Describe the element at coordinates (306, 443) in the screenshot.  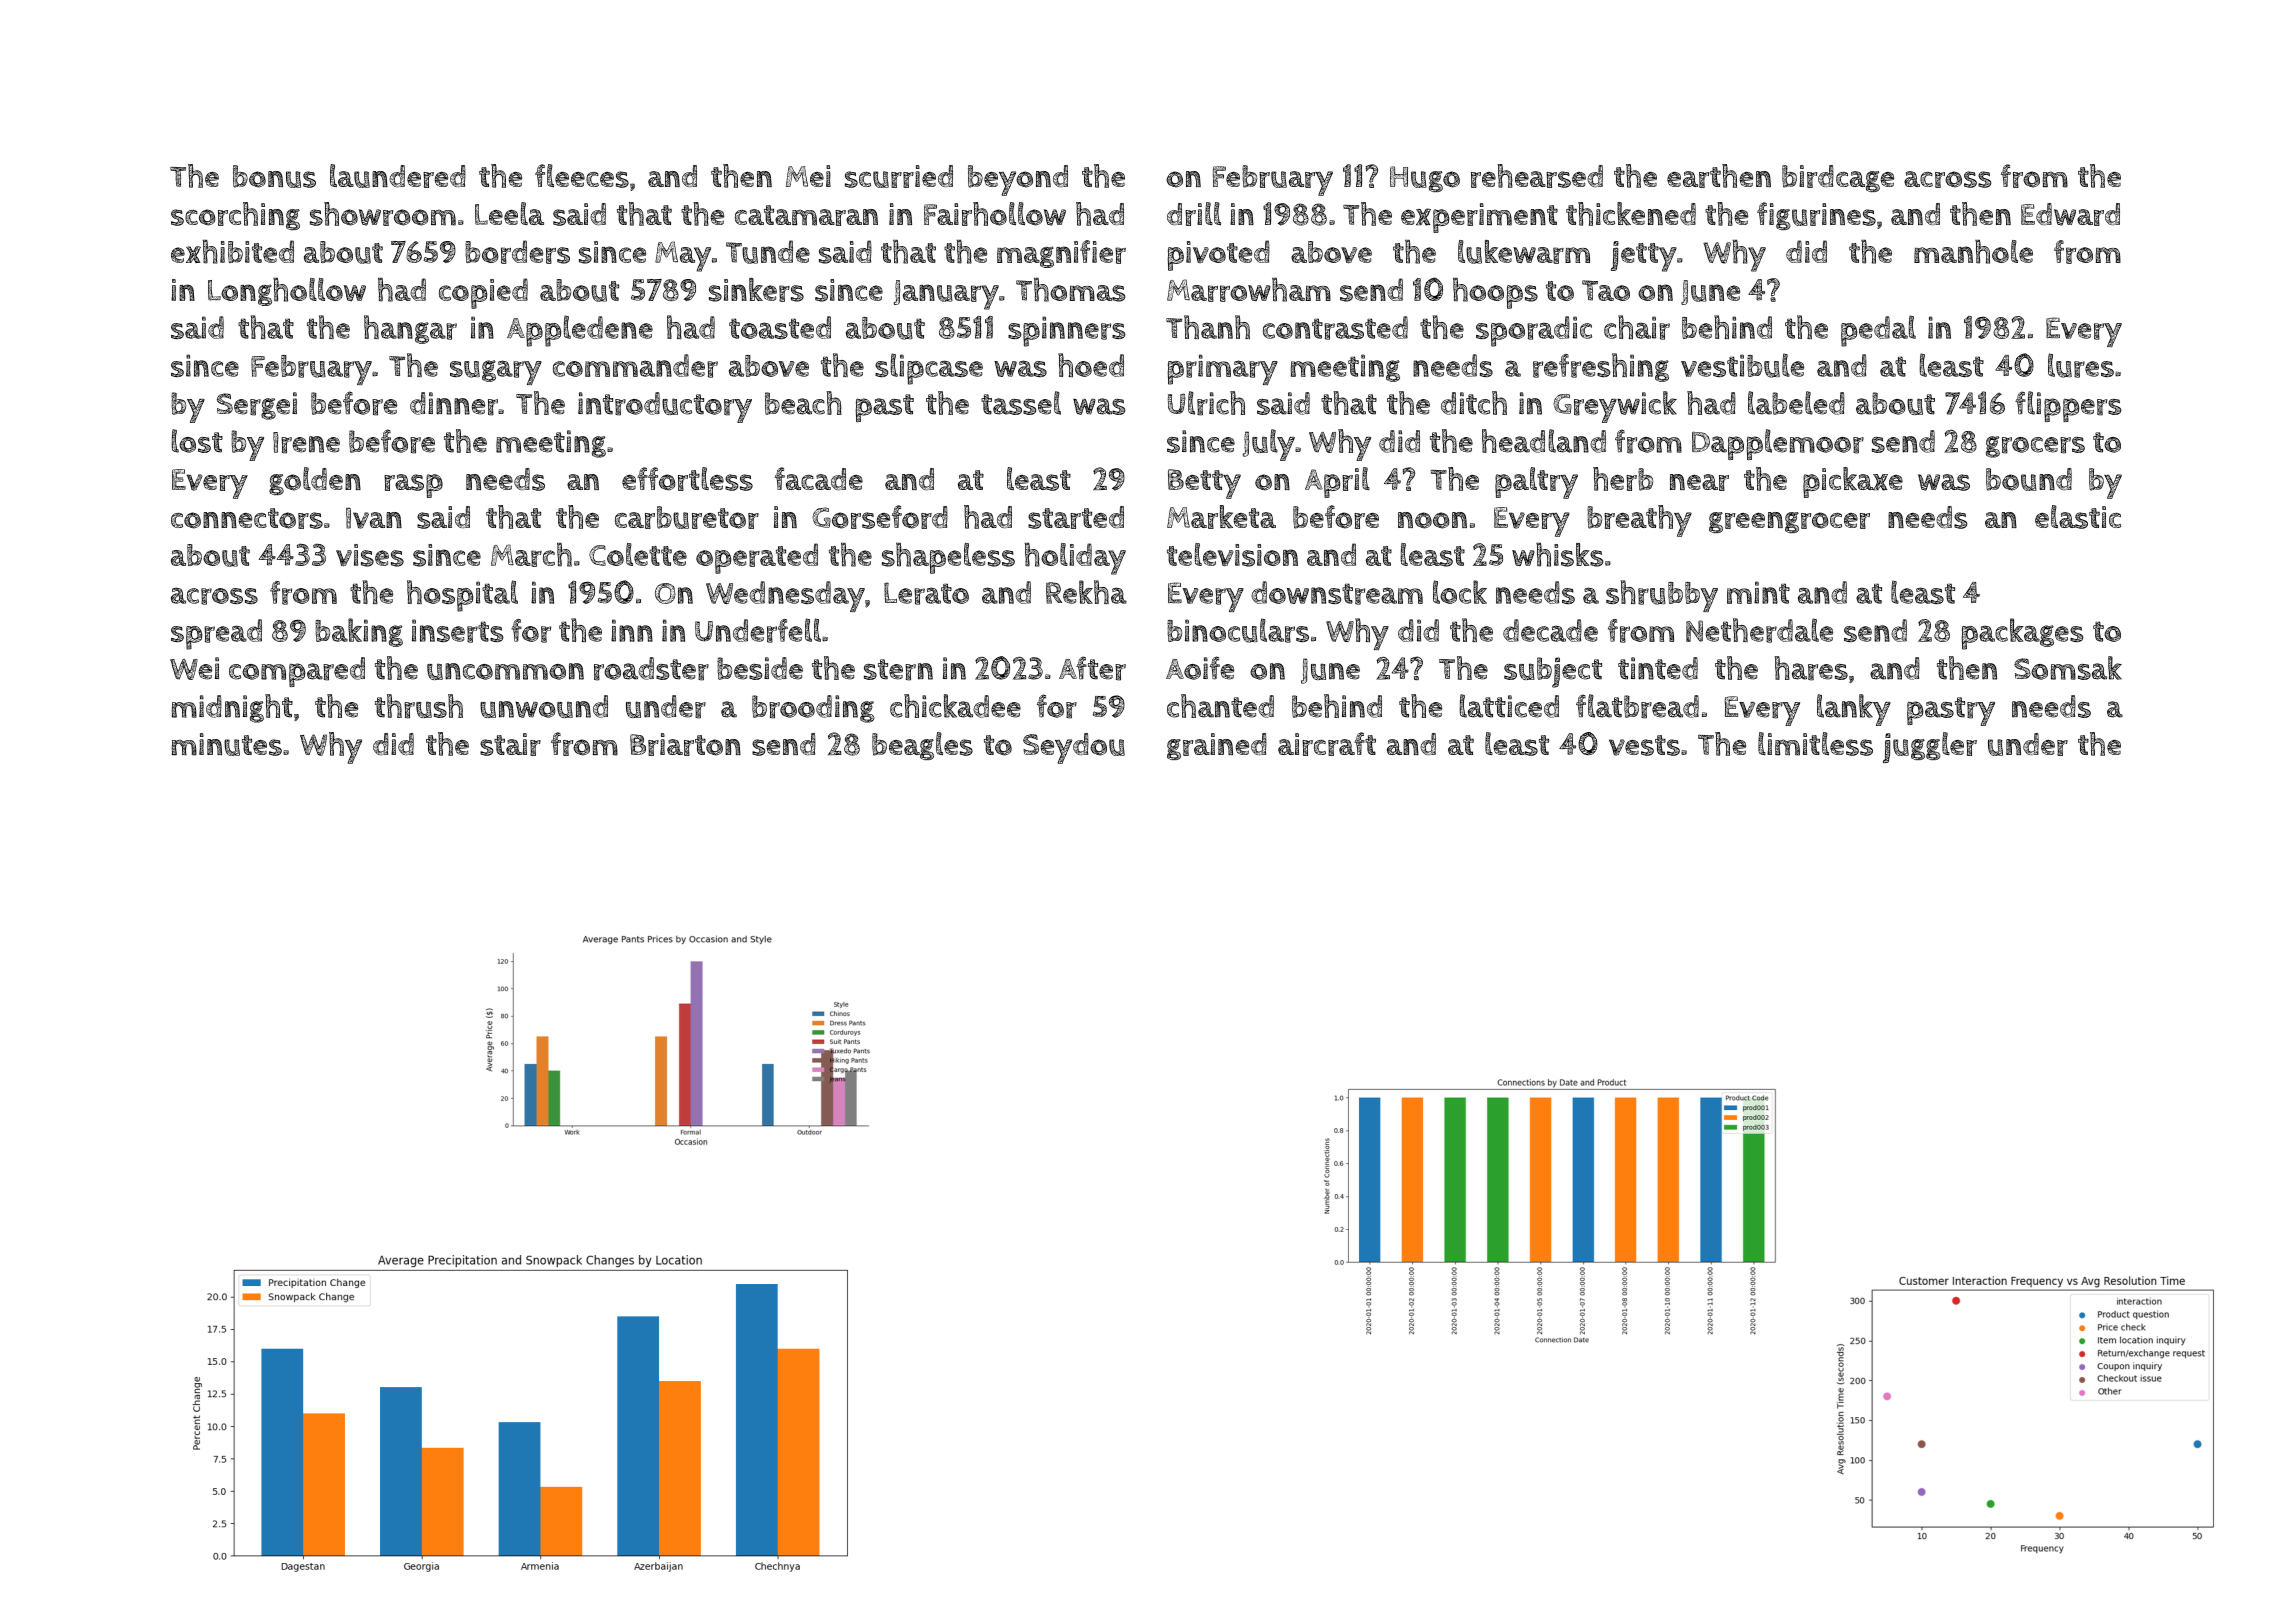
I see `Irene` at that location.
